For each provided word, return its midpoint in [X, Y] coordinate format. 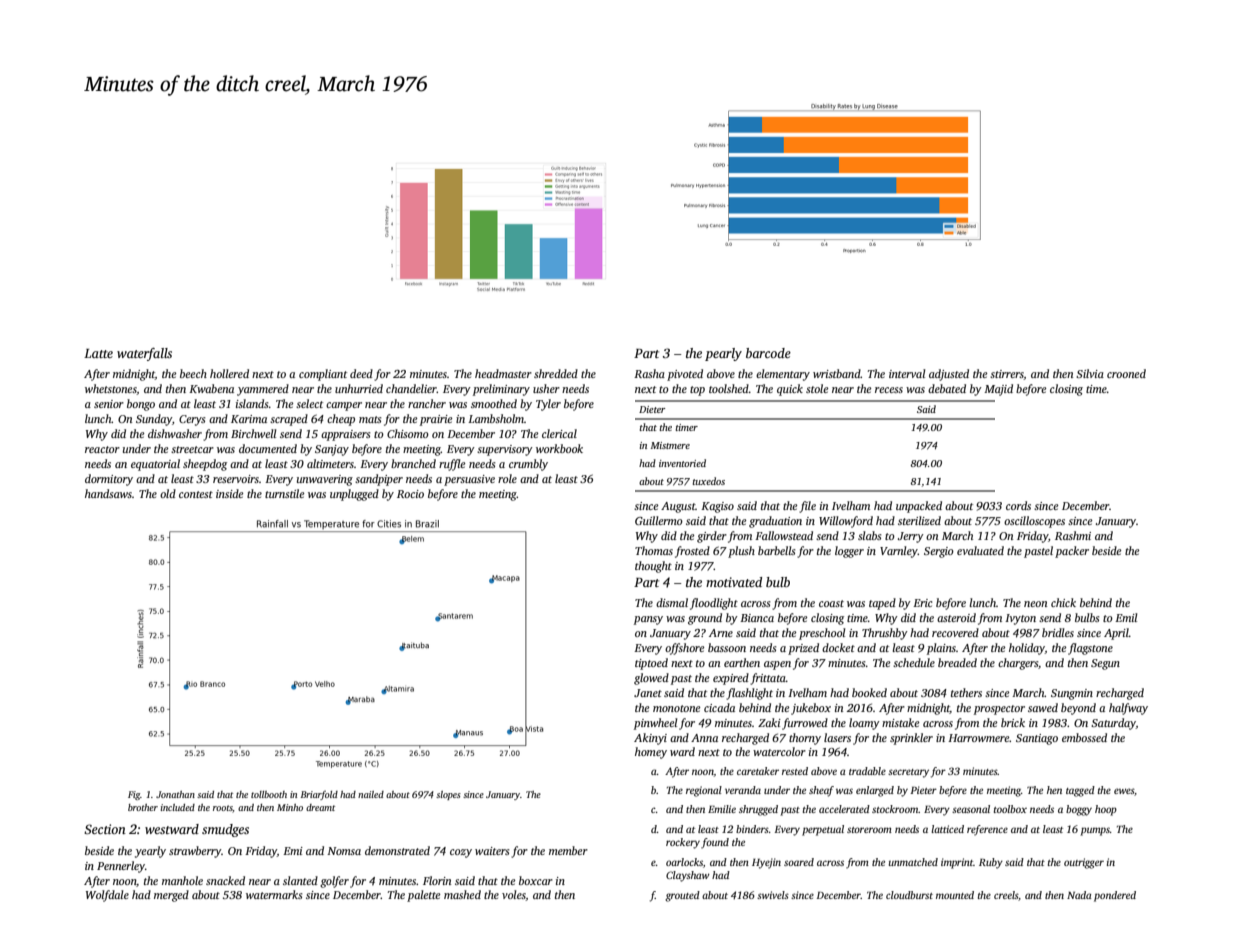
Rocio [410, 494]
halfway [1128, 709]
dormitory [109, 480]
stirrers [1007, 375]
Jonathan [175, 794]
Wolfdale [107, 896]
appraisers [346, 435]
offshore [685, 649]
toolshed [729, 388]
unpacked [919, 507]
